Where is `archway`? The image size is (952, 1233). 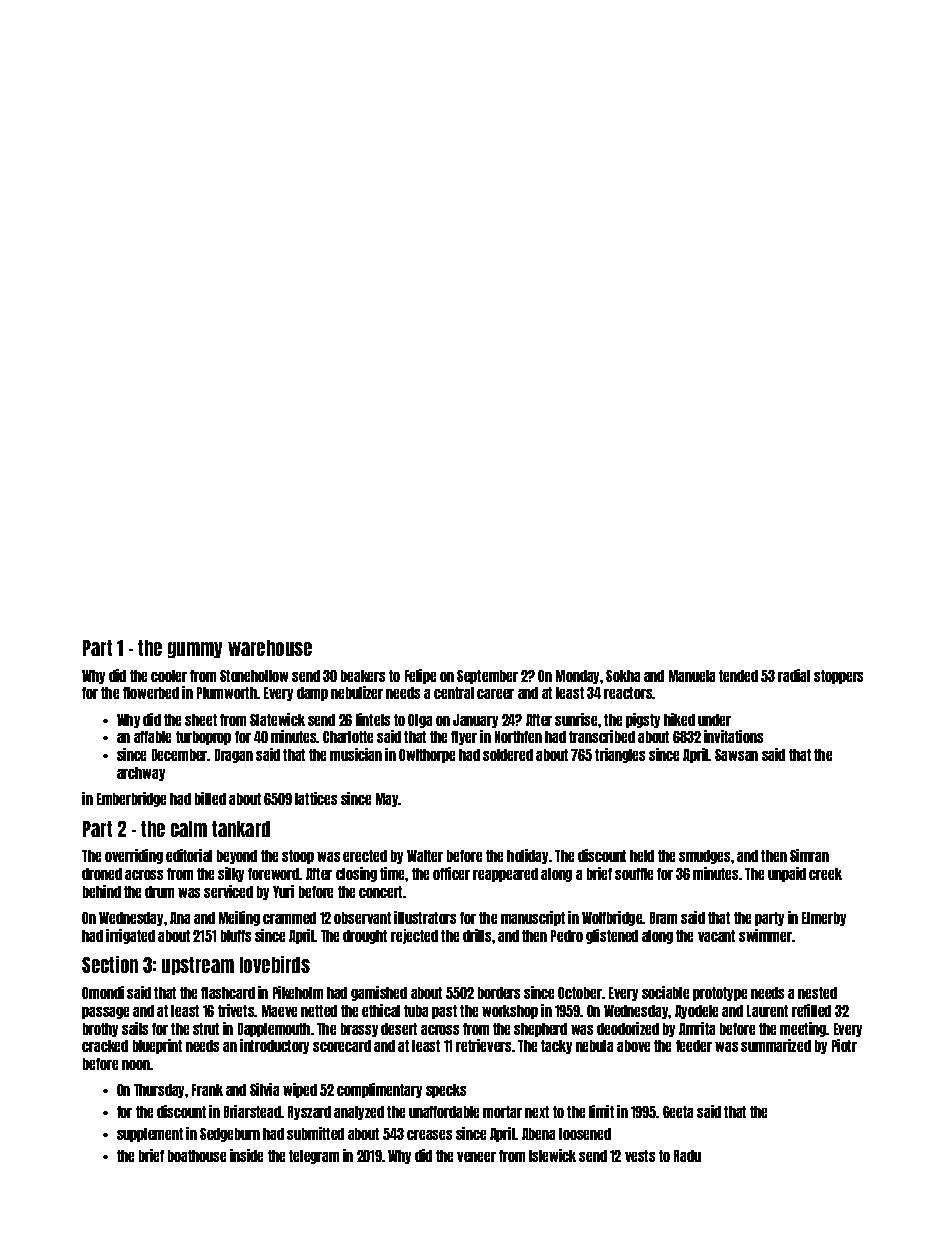 archway is located at coordinates (141, 774).
